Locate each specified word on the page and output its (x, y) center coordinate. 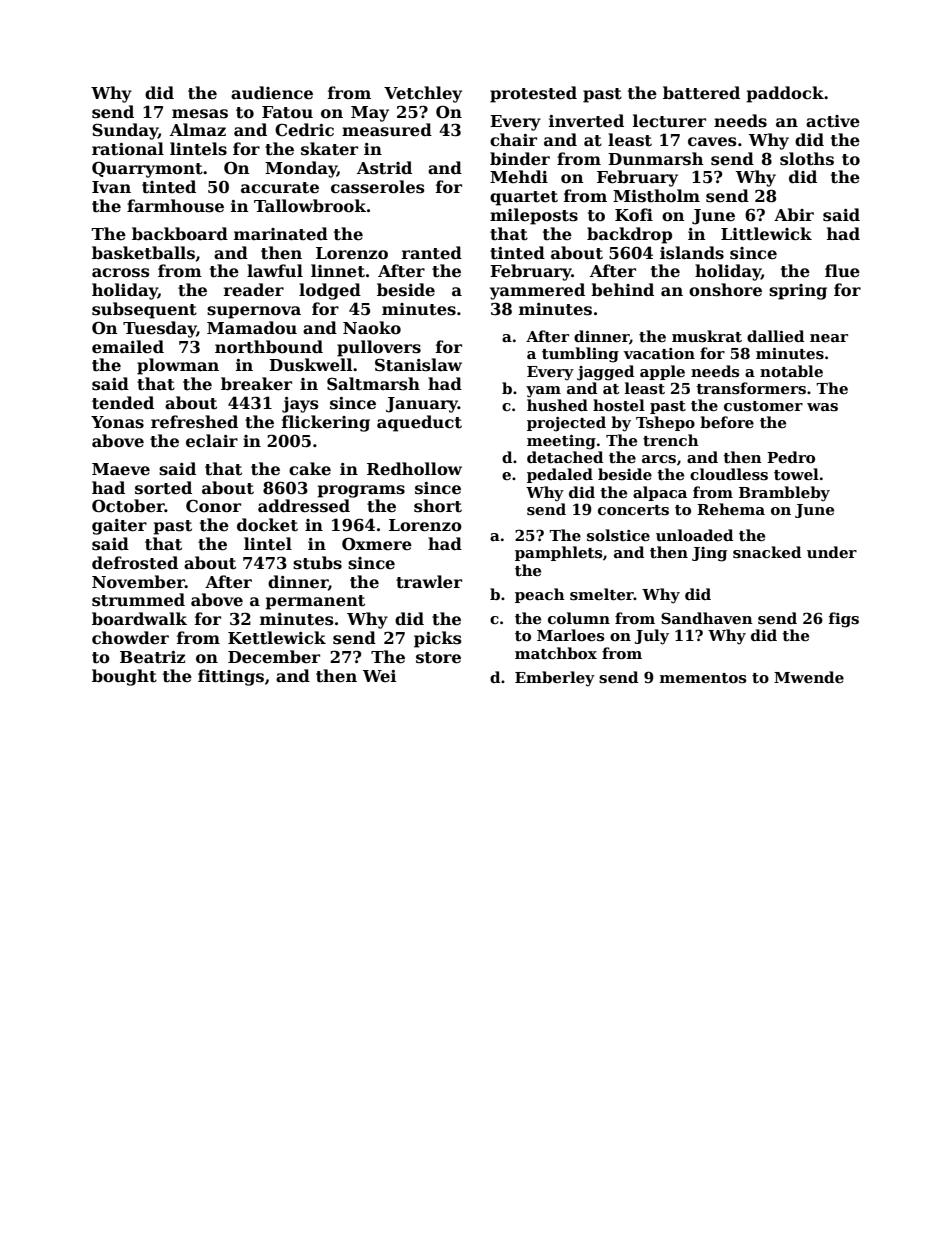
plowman (178, 366)
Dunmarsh (656, 159)
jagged (605, 373)
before (727, 422)
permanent (315, 602)
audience (272, 93)
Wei (379, 676)
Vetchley (423, 94)
